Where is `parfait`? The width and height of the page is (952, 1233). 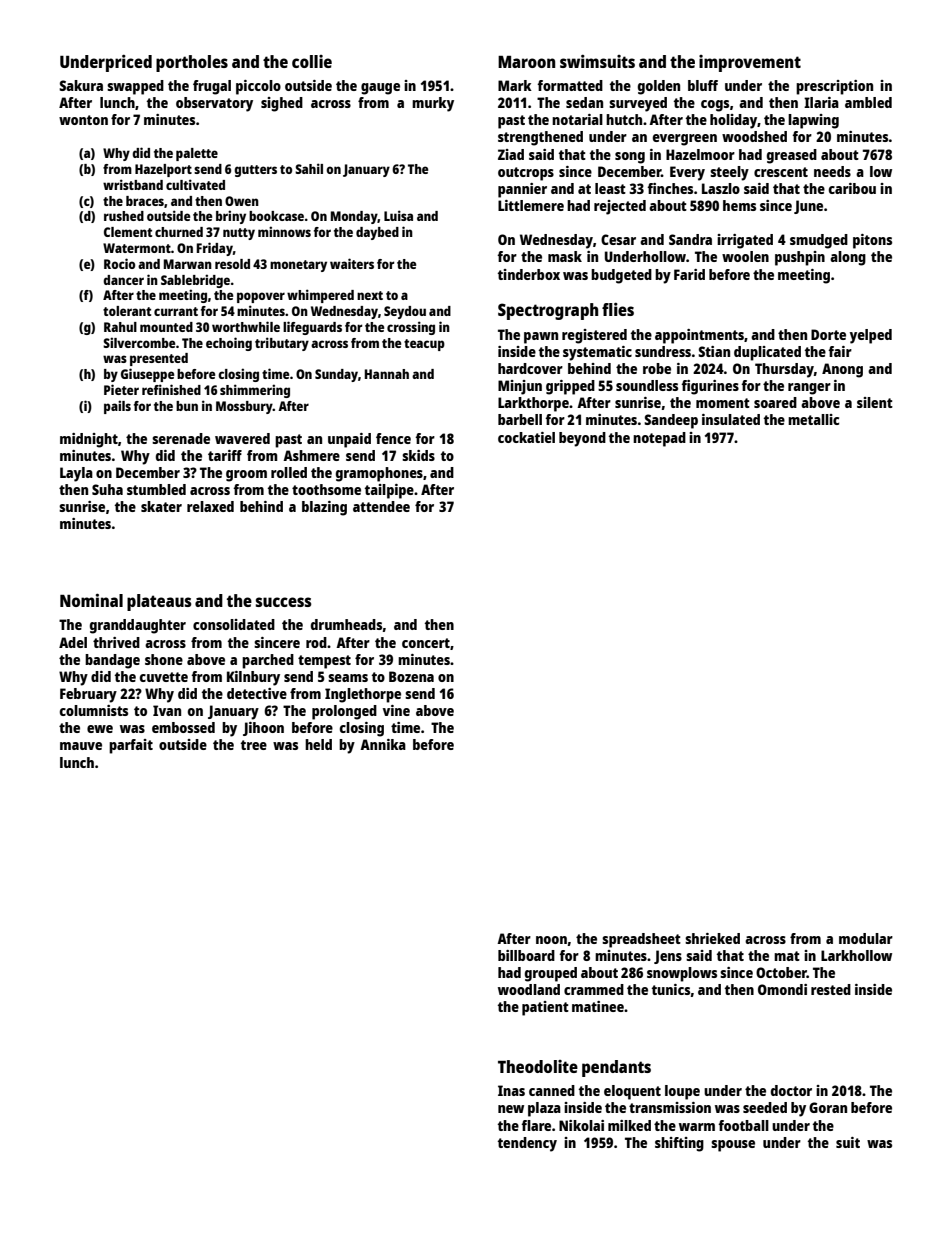
parfait is located at coordinates (131, 746).
